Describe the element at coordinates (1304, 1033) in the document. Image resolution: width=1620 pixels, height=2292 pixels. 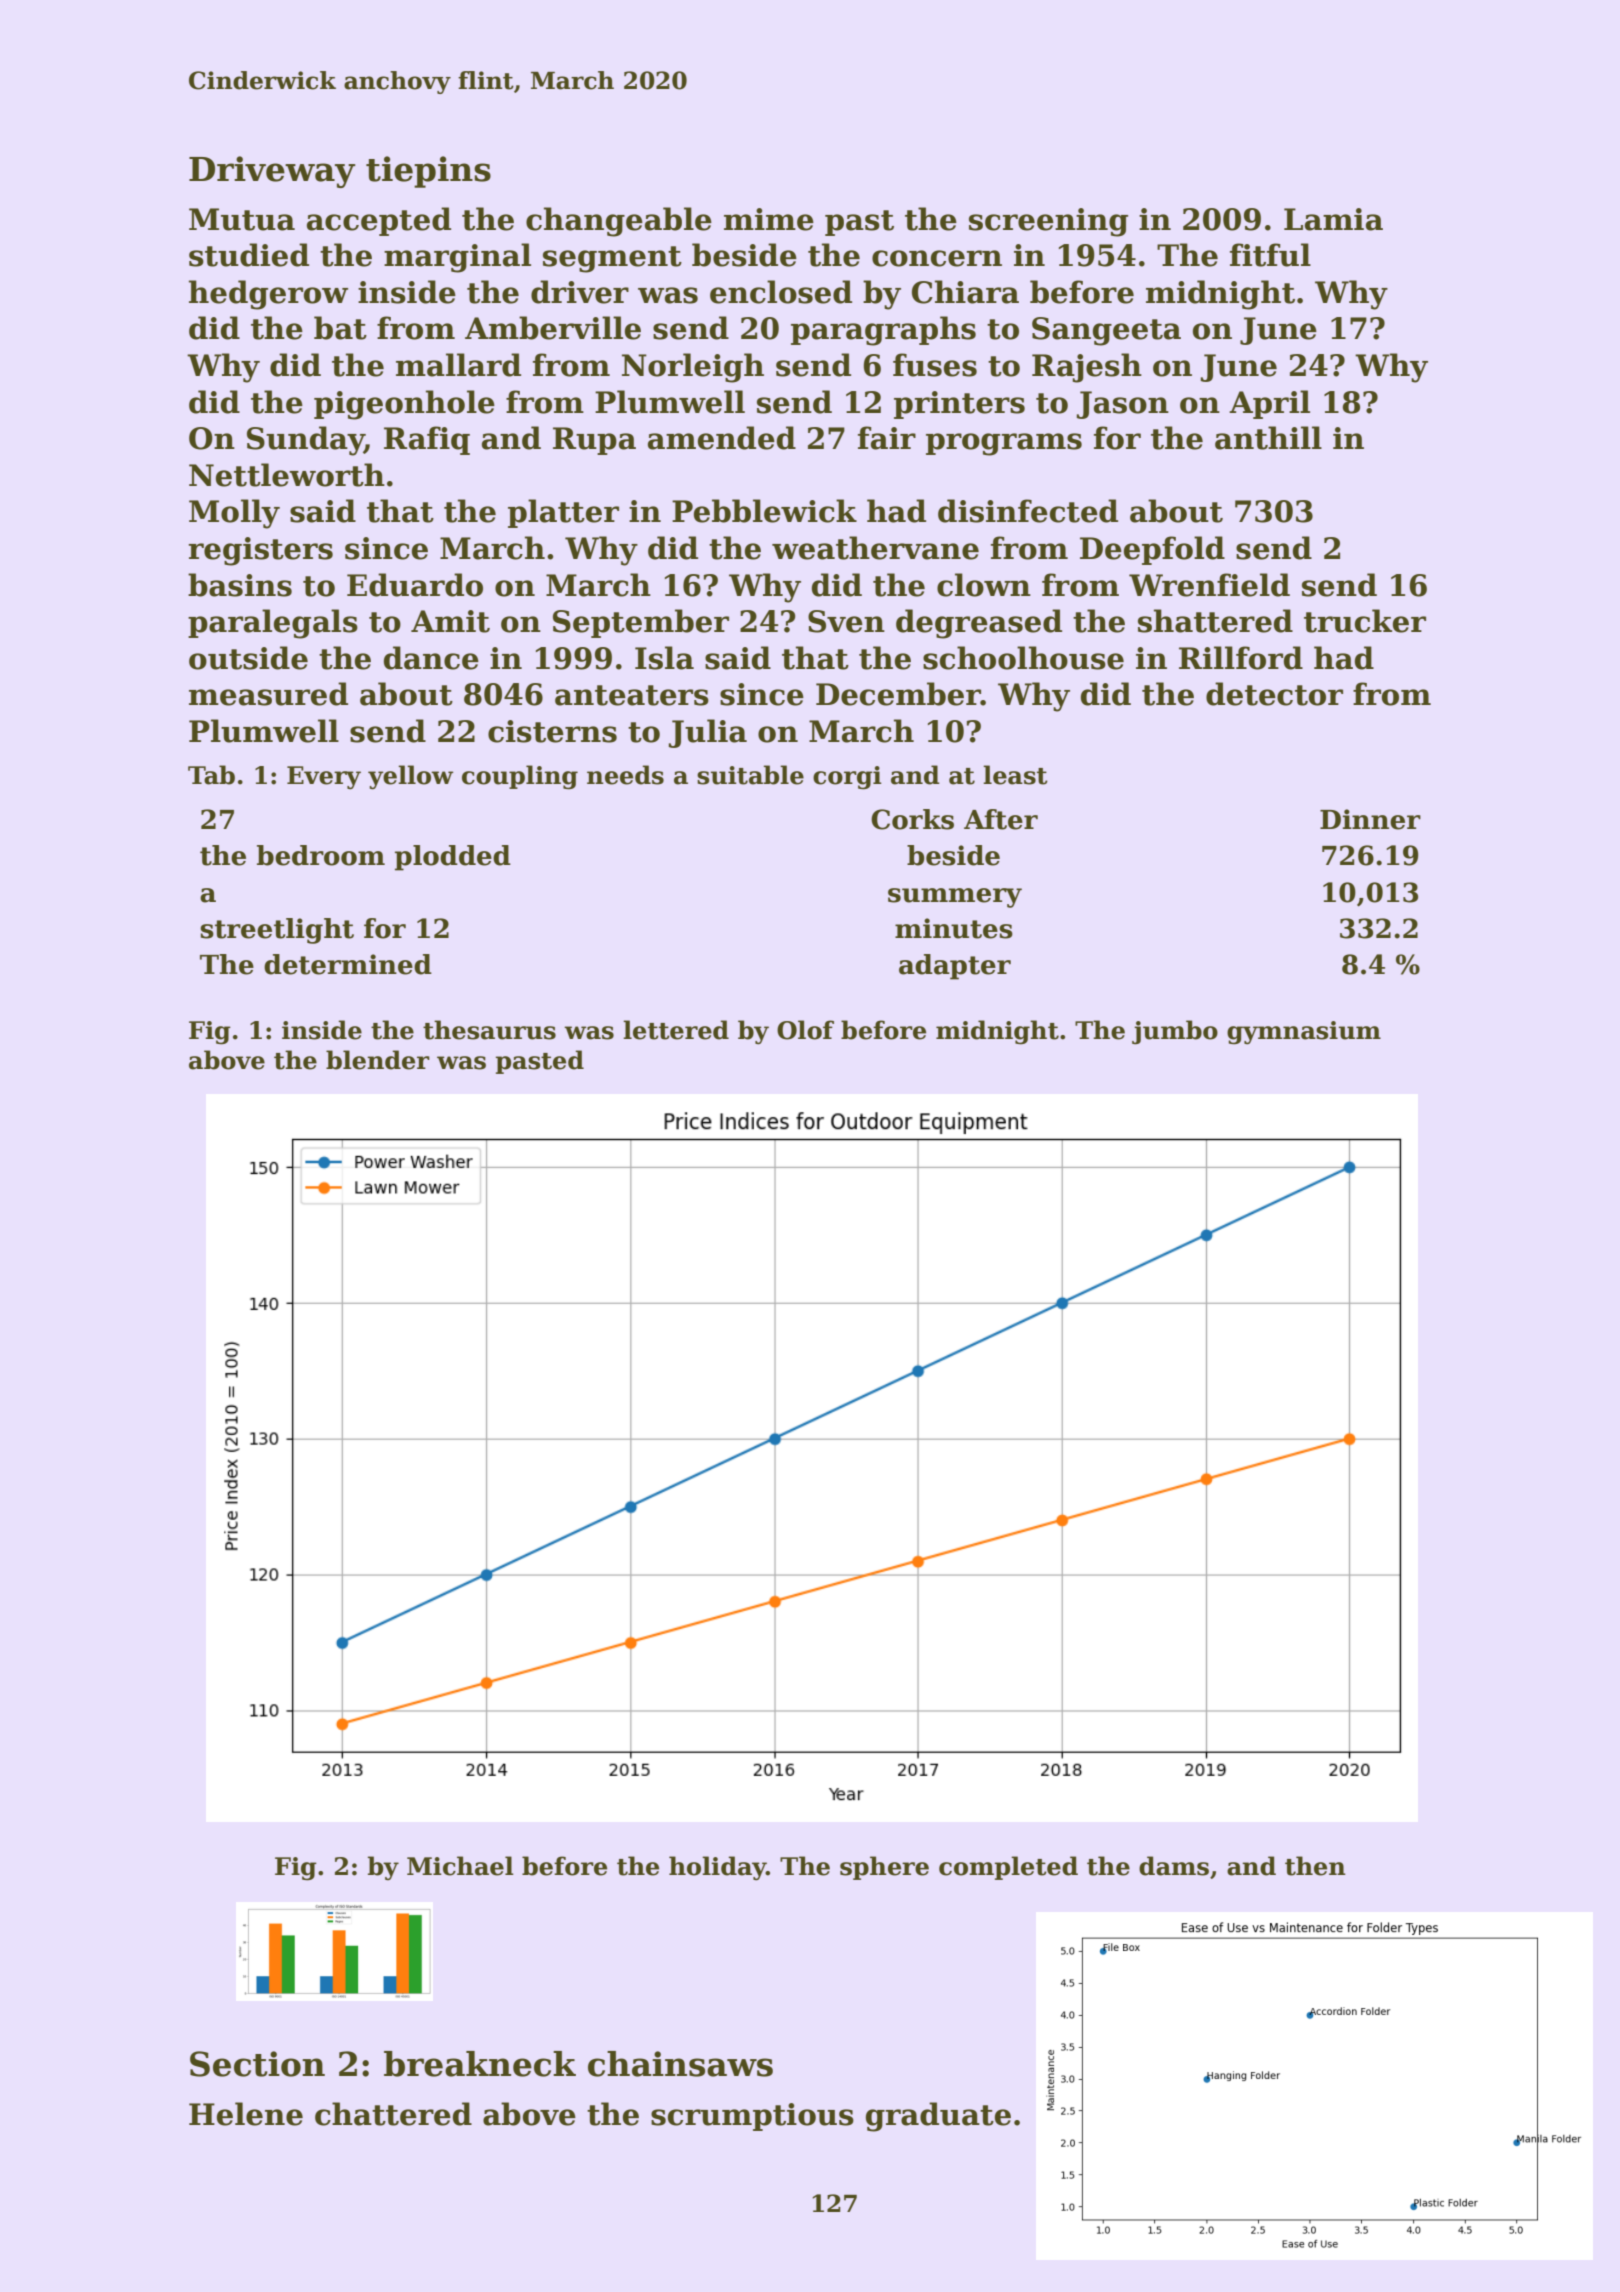
I see `gymnasium` at that location.
